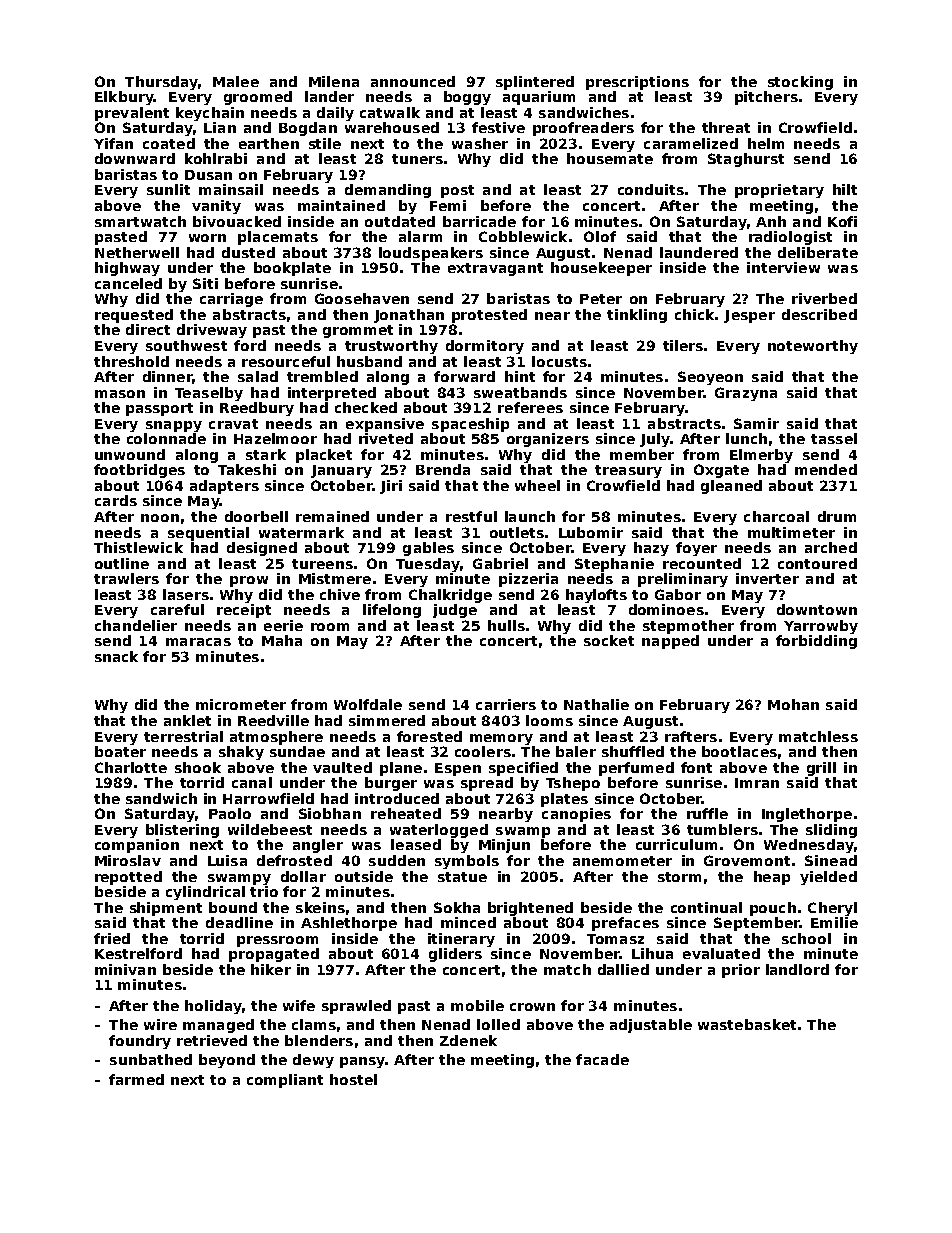  What do you see at coordinates (498, 1024) in the document?
I see `lolled` at bounding box center [498, 1024].
